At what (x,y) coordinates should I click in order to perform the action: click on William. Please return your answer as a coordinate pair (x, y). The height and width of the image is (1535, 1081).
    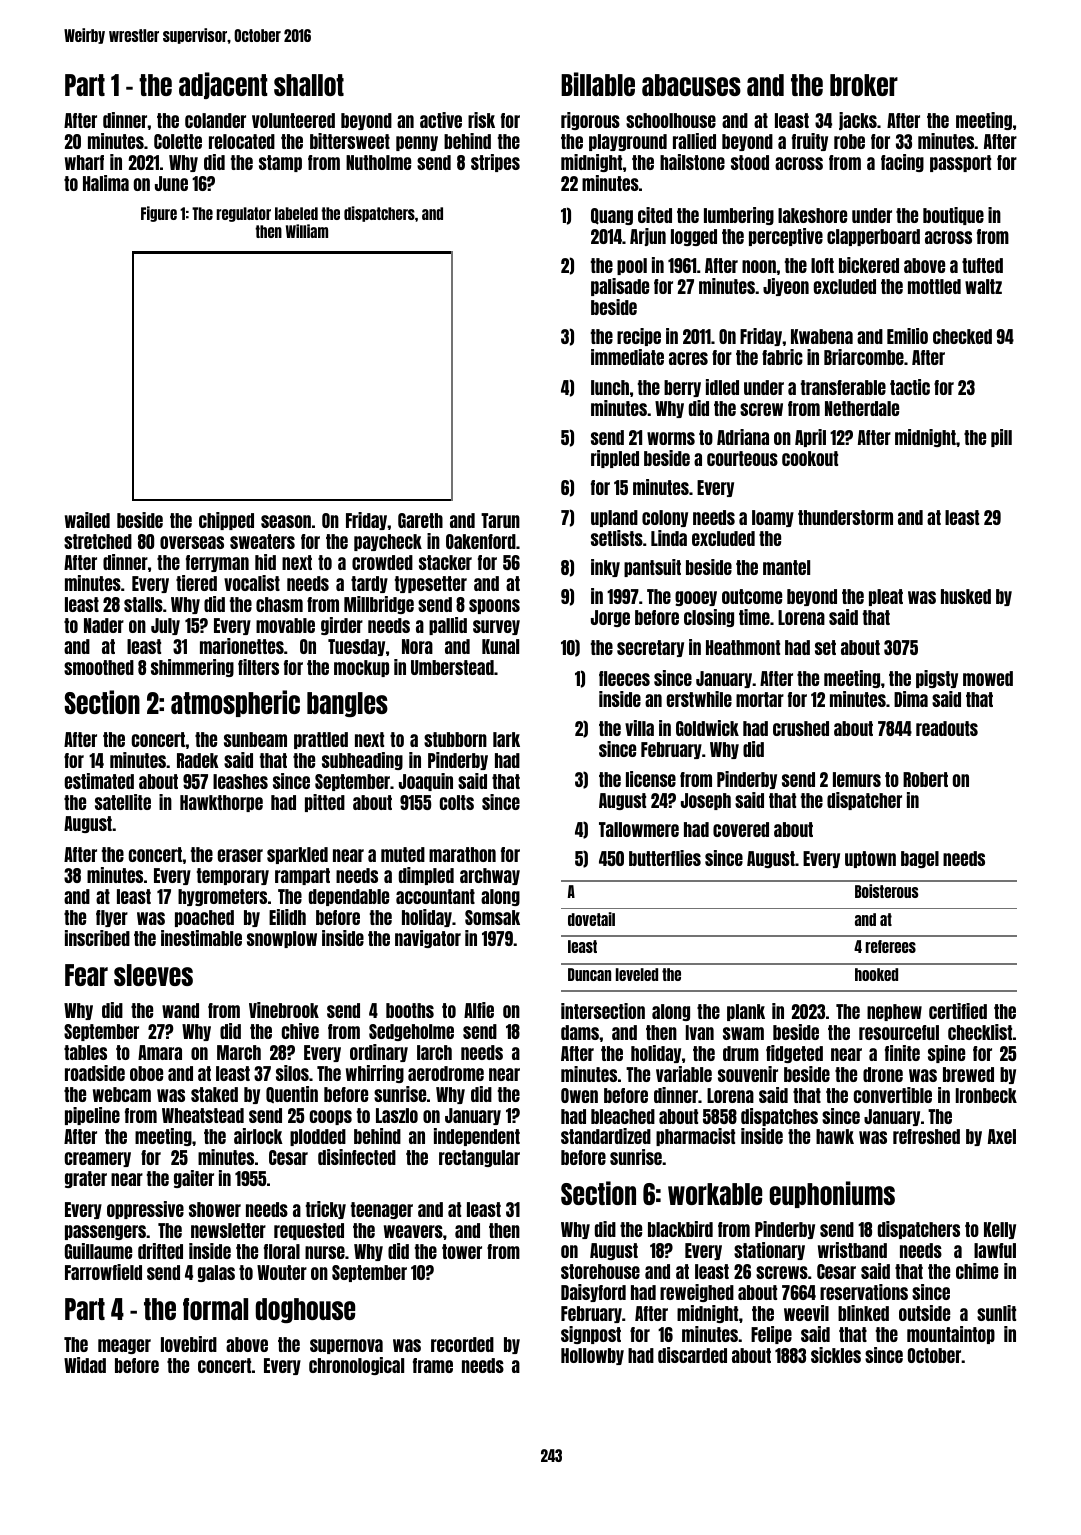
    Looking at the image, I should click on (307, 231).
